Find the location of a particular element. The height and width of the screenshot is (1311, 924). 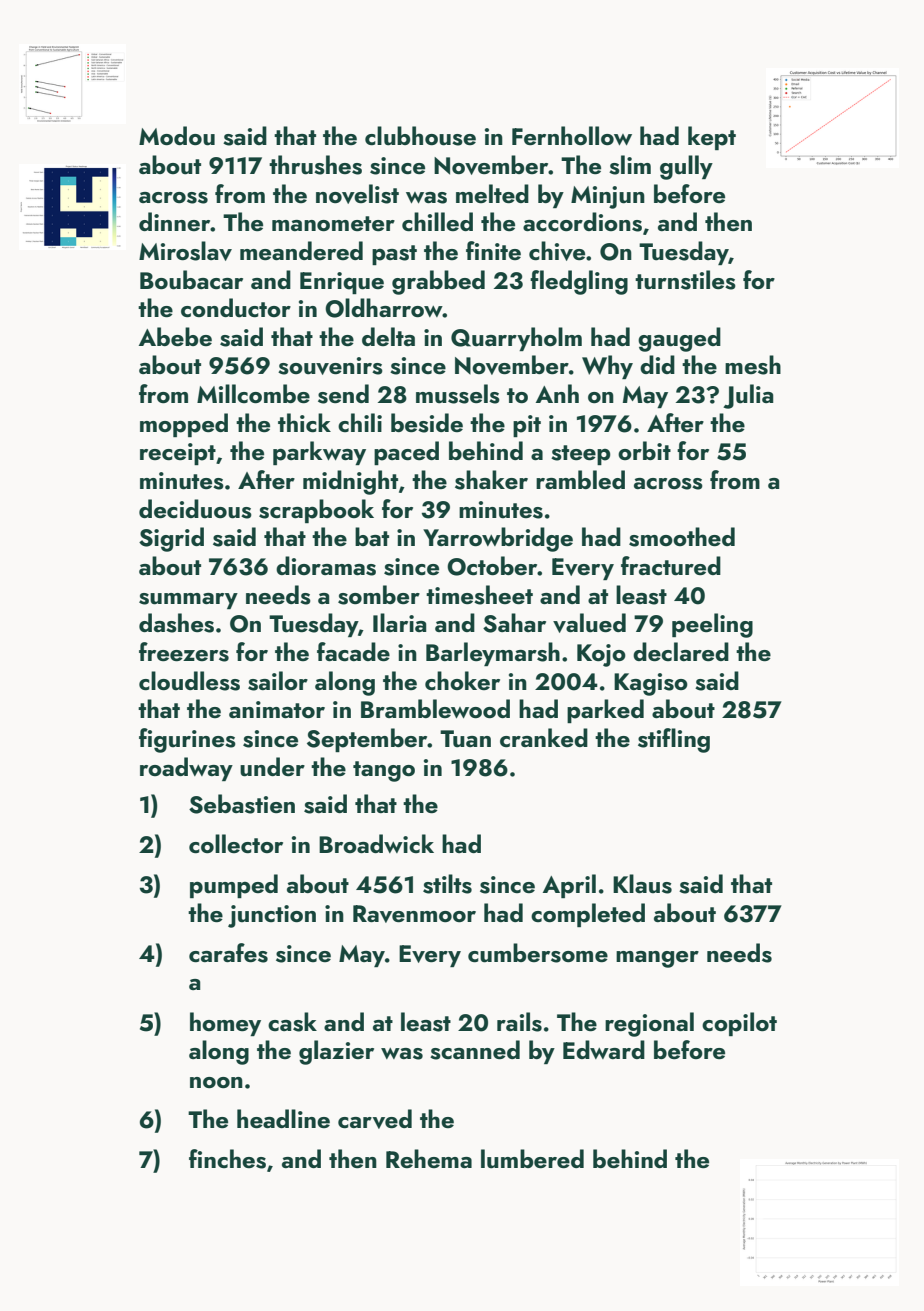

thrushes is located at coordinates (315, 165).
